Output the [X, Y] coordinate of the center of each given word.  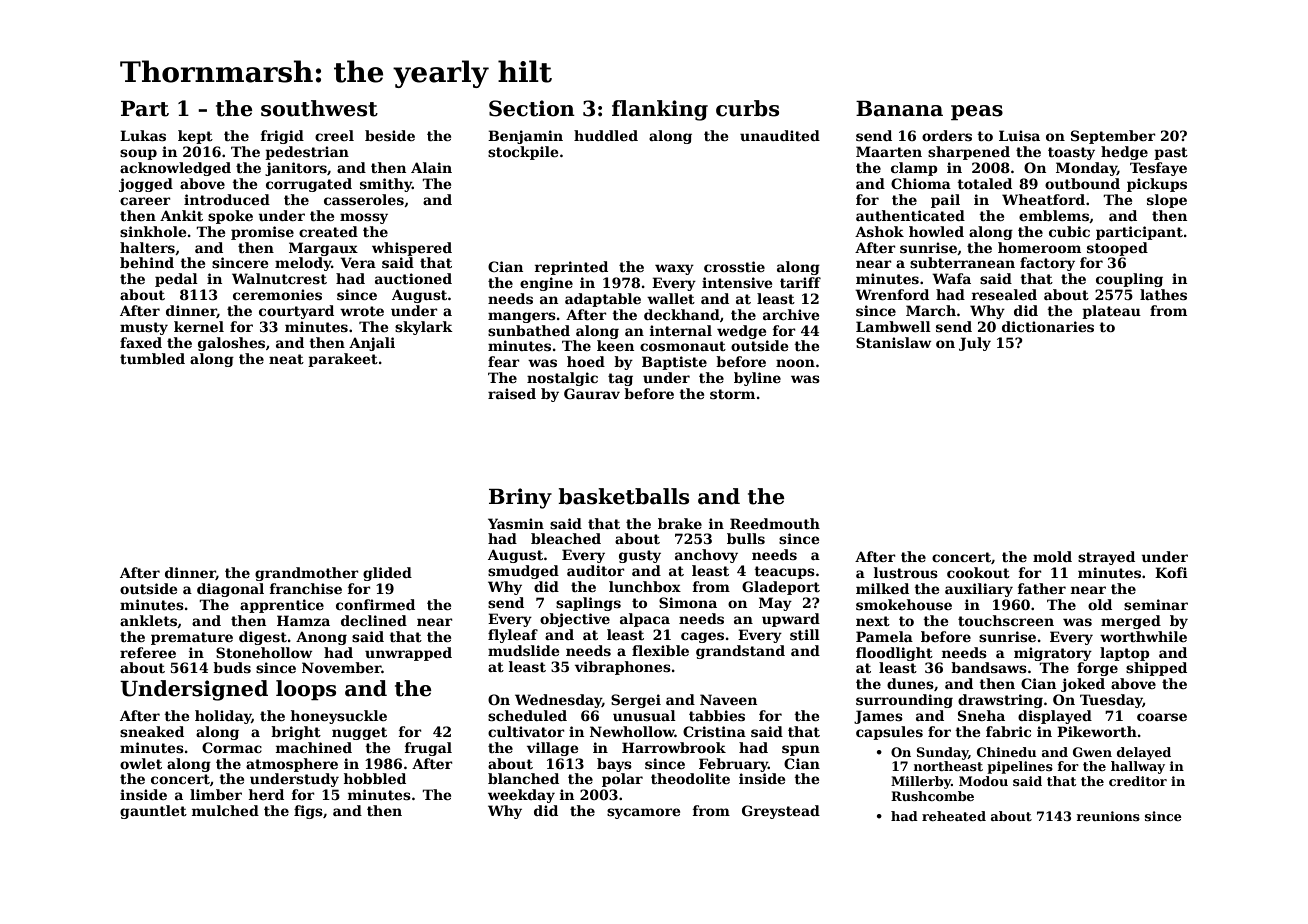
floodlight [894, 654]
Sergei [636, 701]
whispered [412, 249]
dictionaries [1048, 326]
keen [615, 345]
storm [732, 394]
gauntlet [153, 812]
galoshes [231, 344]
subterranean [962, 262]
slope [1167, 201]
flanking [660, 110]
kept [195, 137]
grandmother [307, 574]
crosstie [734, 266]
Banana [899, 109]
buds [232, 667]
